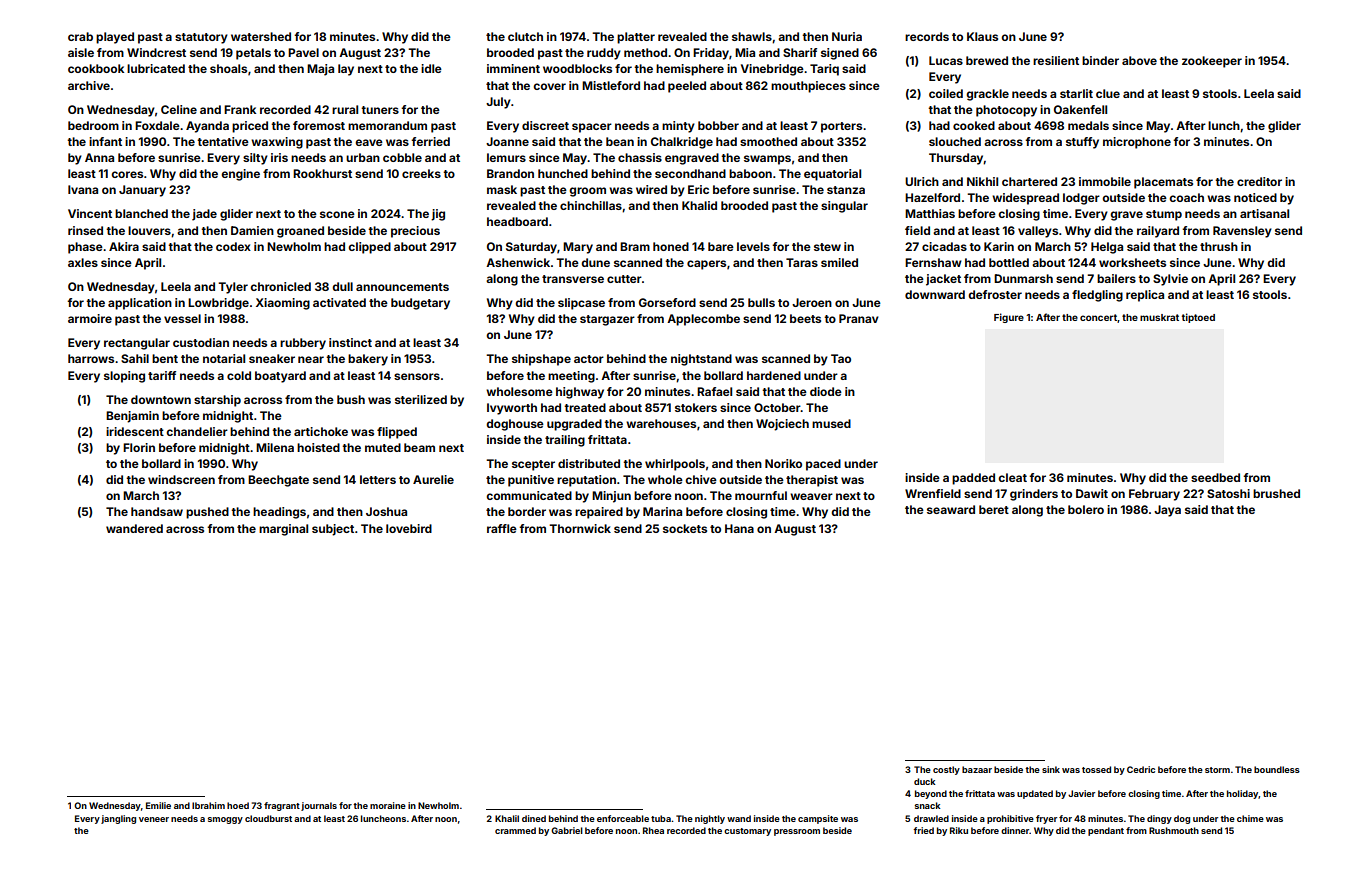 Image resolution: width=1372 pixels, height=887 pixels. What do you see at coordinates (525, 36) in the page?
I see `clutch` at bounding box center [525, 36].
